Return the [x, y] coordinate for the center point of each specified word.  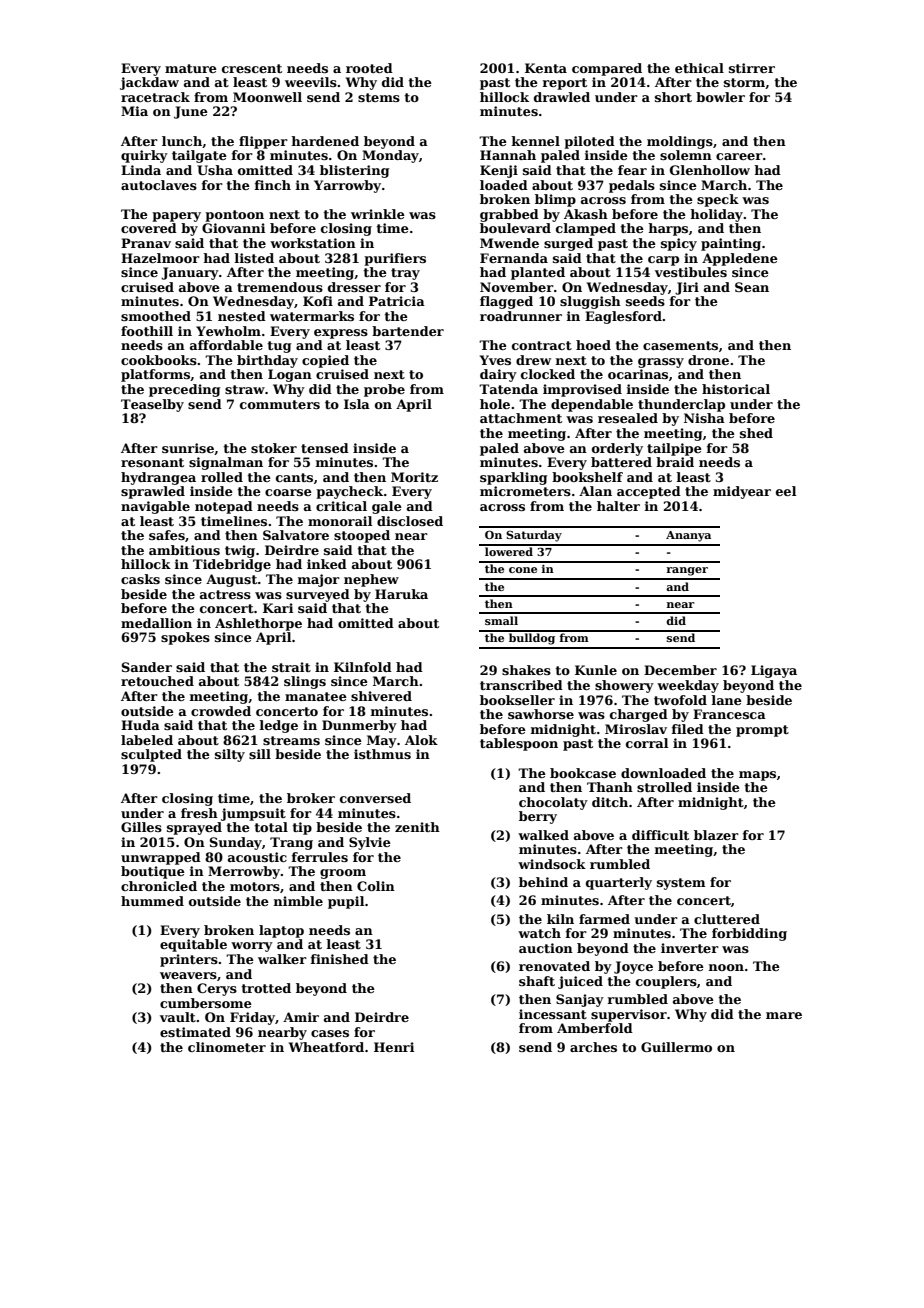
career [739, 156]
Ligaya [774, 671]
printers [189, 960]
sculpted [151, 755]
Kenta [546, 68]
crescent [252, 68]
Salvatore [296, 535]
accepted [649, 492]
